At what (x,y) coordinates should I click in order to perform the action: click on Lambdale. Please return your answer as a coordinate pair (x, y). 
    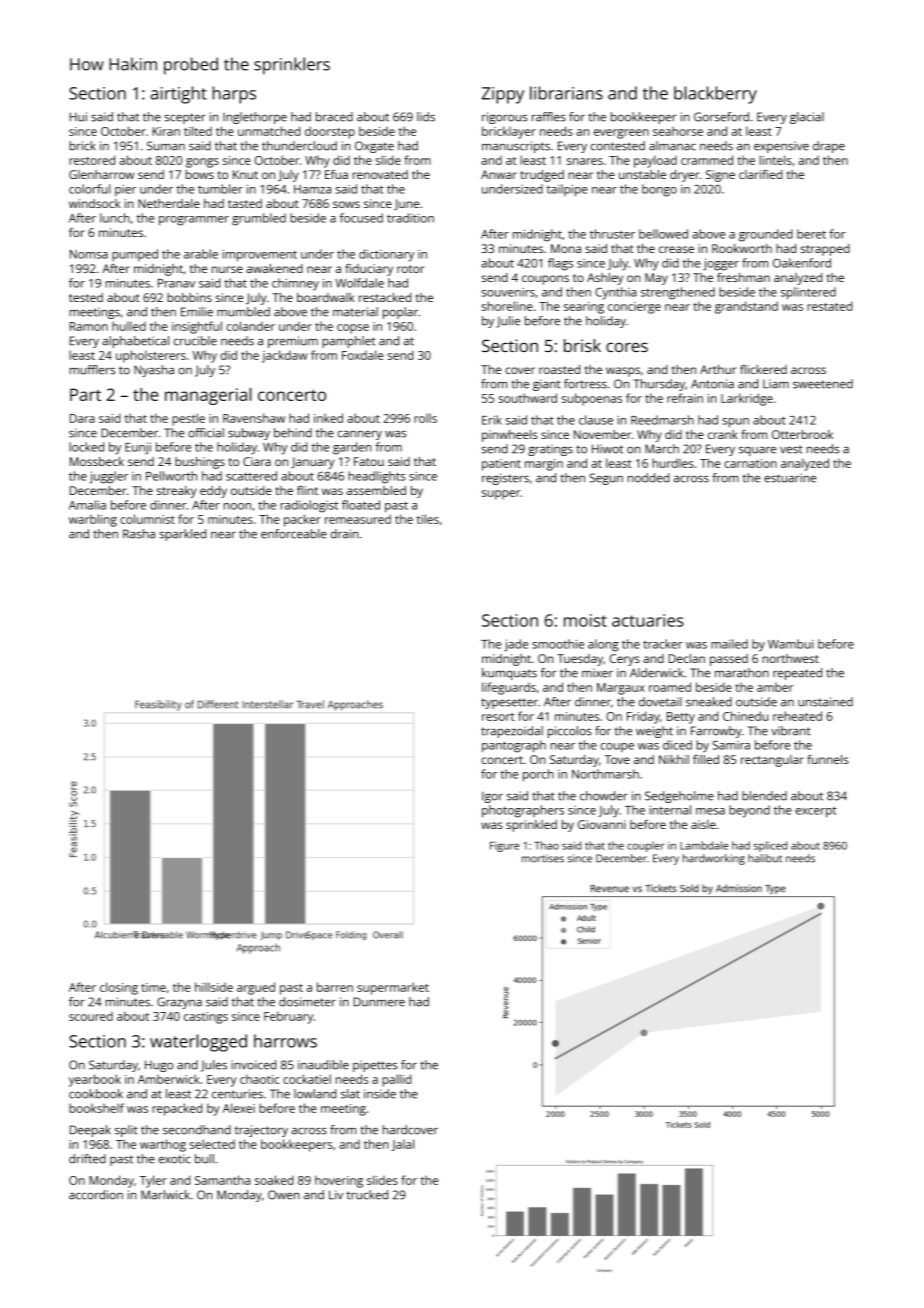
    Looking at the image, I should click on (704, 845).
